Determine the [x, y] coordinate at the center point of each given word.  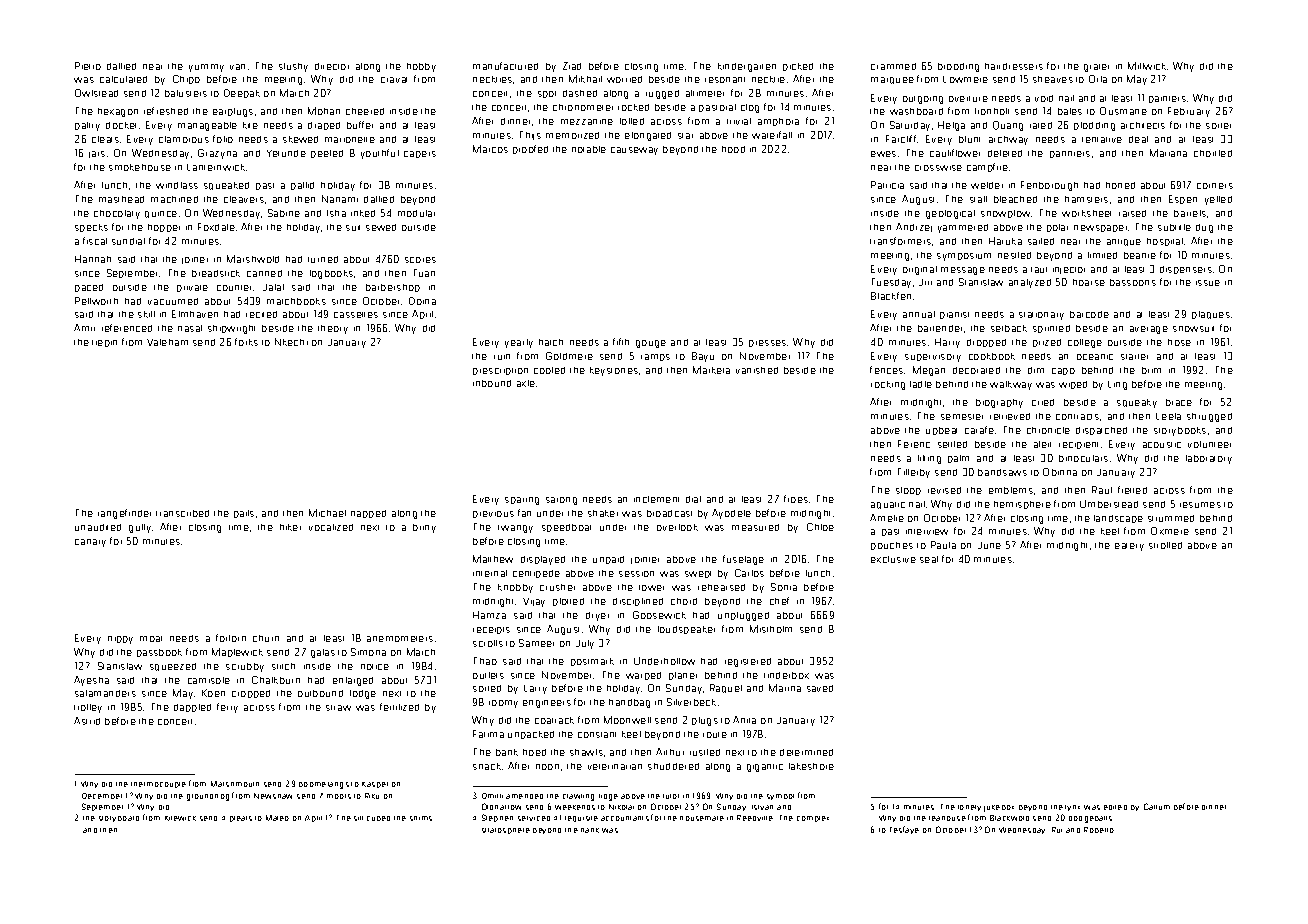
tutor [671, 796]
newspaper [1101, 228]
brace [1179, 402]
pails [244, 514]
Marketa [711, 370]
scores [420, 260]
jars [97, 154]
